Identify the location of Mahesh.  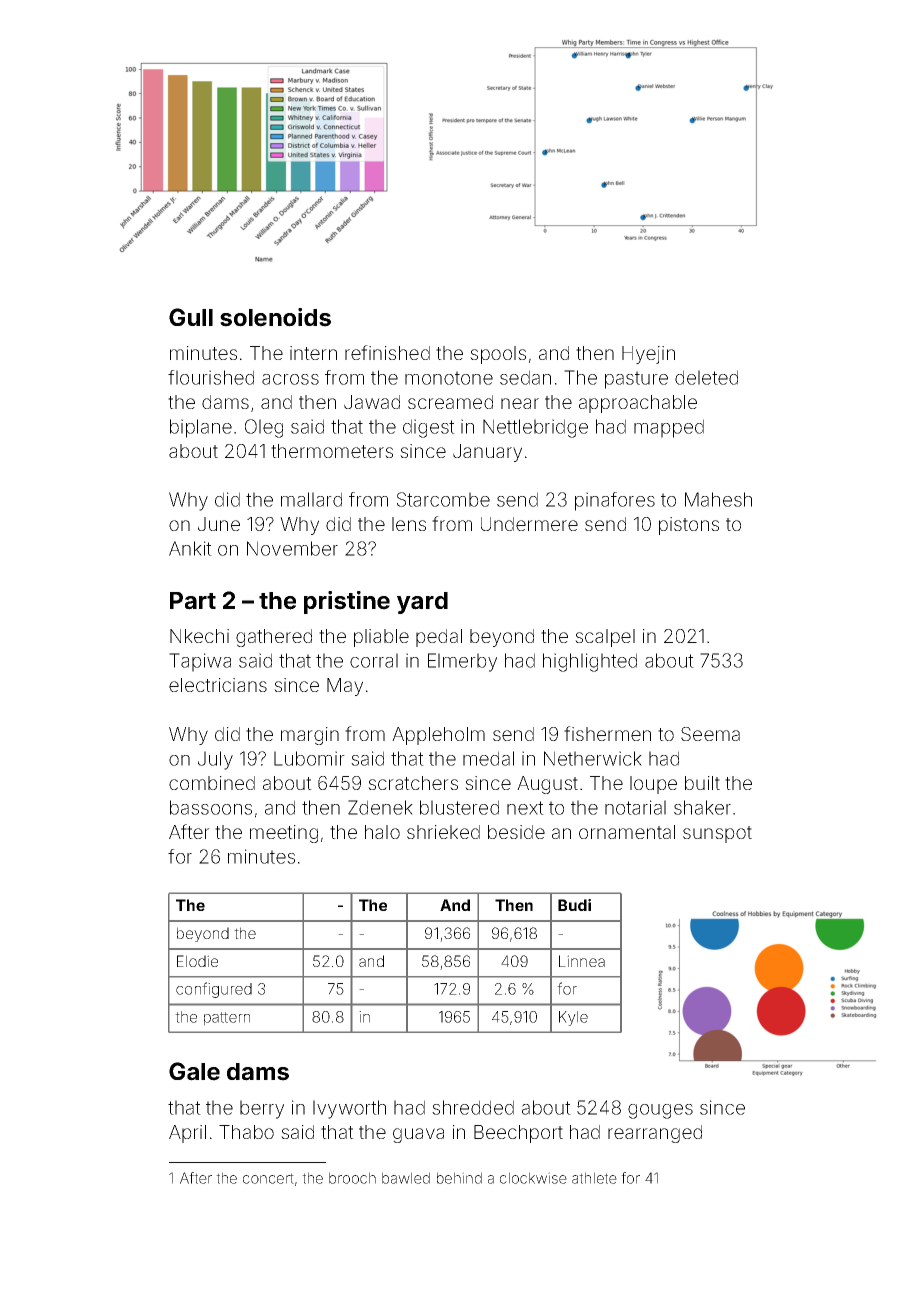
(718, 499).
